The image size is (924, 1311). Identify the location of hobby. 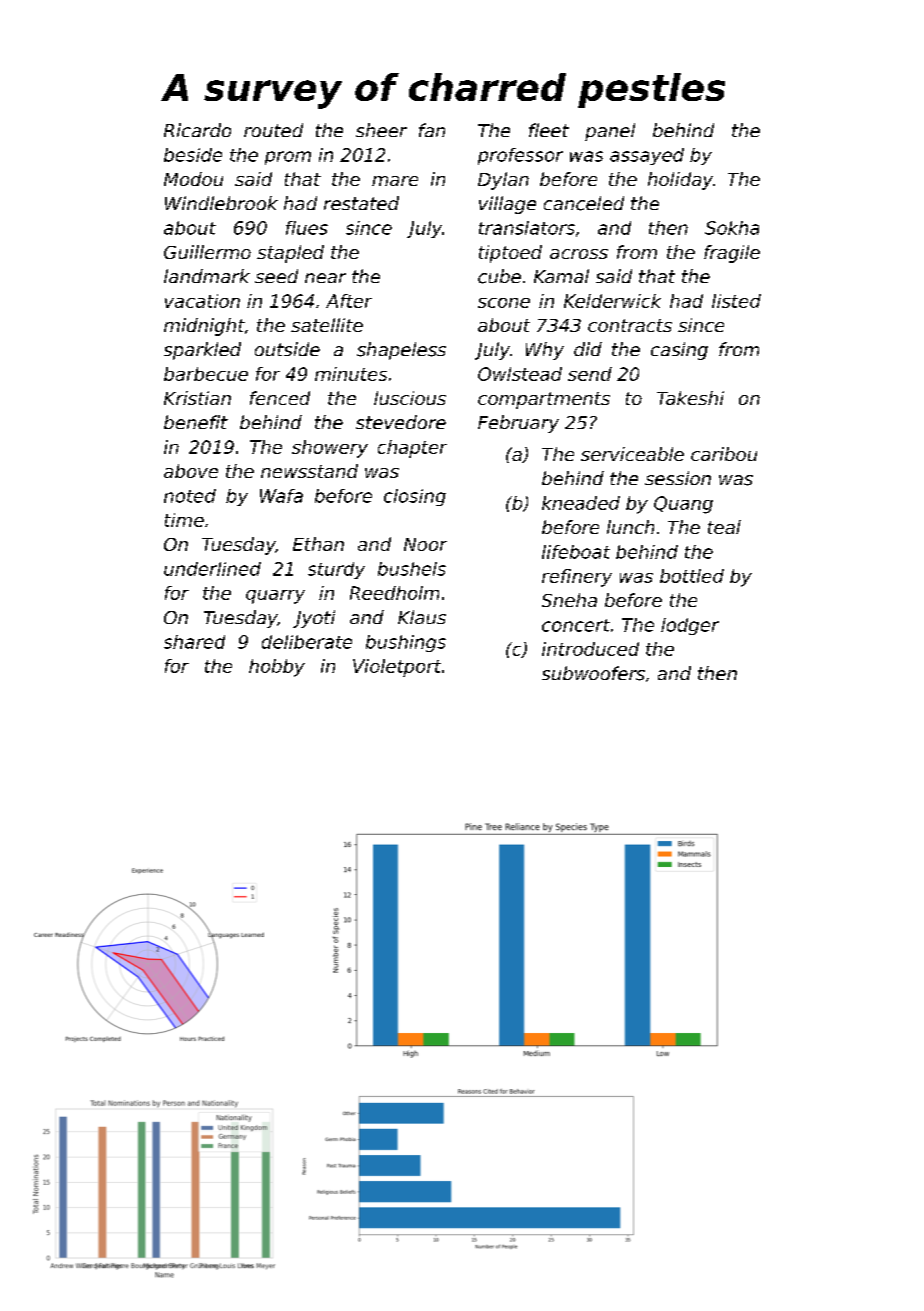
(277, 668).
